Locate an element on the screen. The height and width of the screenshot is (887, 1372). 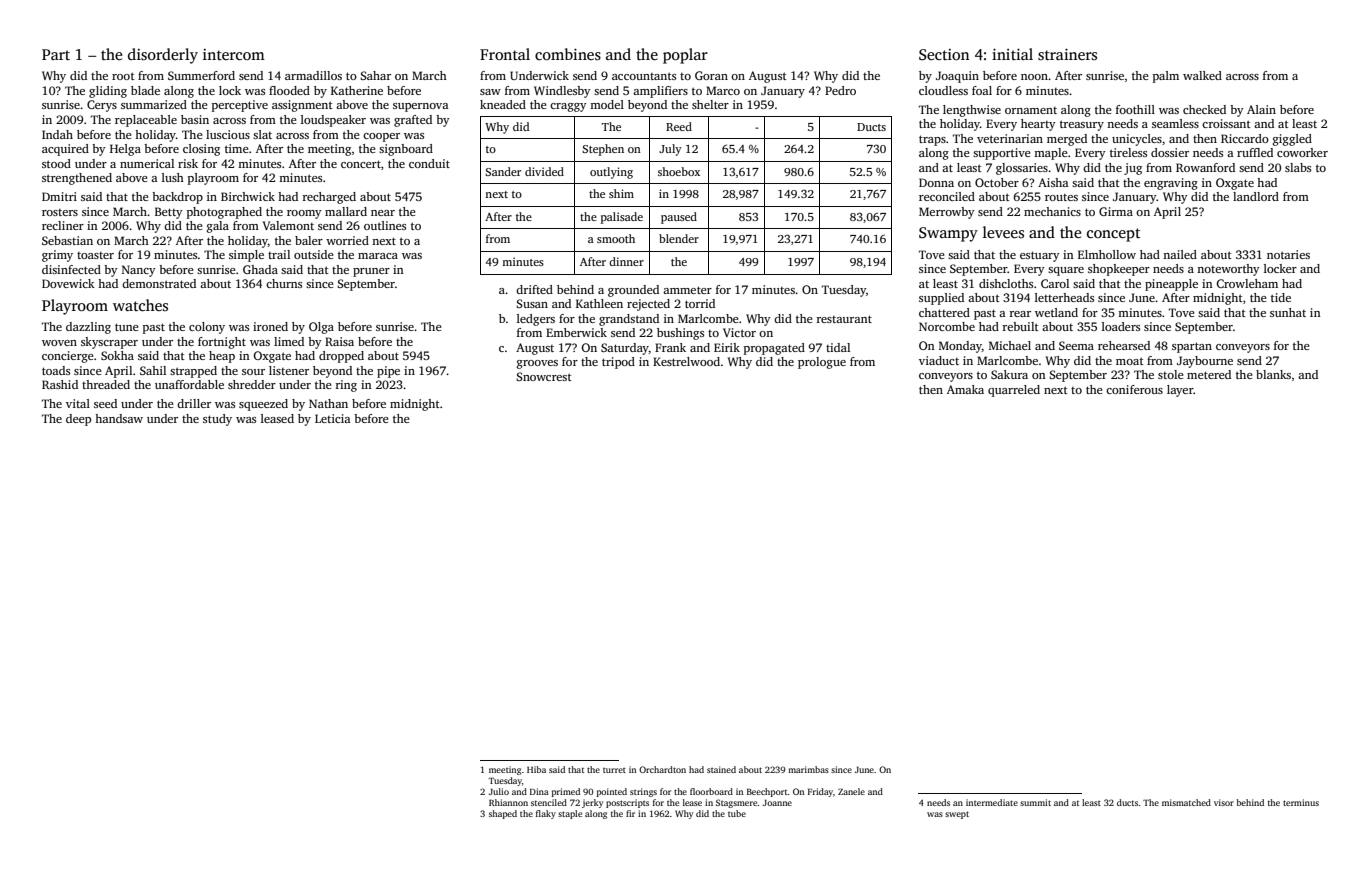
study is located at coordinates (217, 420).
